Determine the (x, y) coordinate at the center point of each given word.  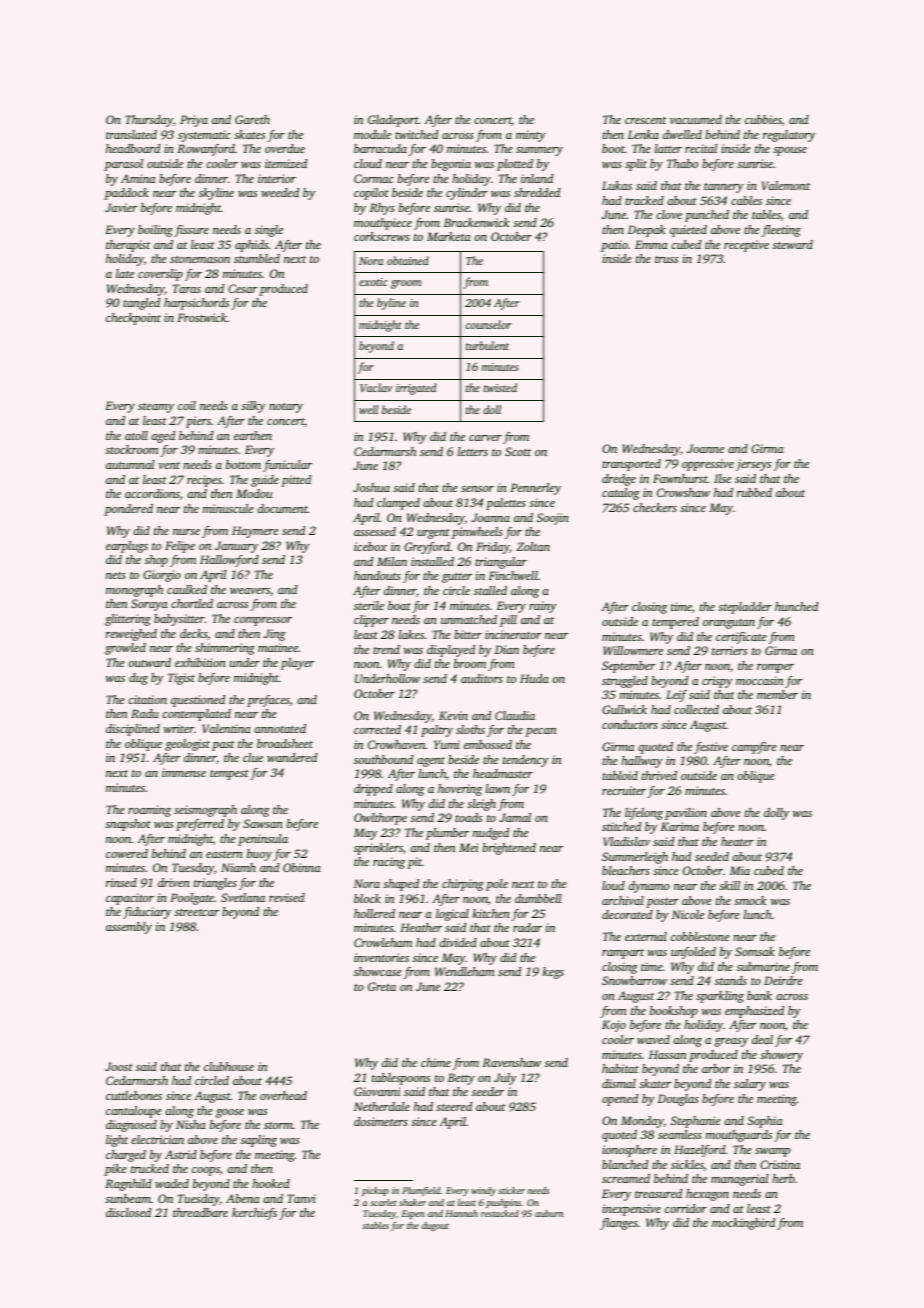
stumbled (257, 258)
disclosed (128, 1212)
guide (265, 481)
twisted (500, 387)
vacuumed (696, 119)
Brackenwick (477, 222)
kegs (553, 973)
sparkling (720, 997)
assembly (129, 928)
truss (666, 259)
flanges (619, 1224)
